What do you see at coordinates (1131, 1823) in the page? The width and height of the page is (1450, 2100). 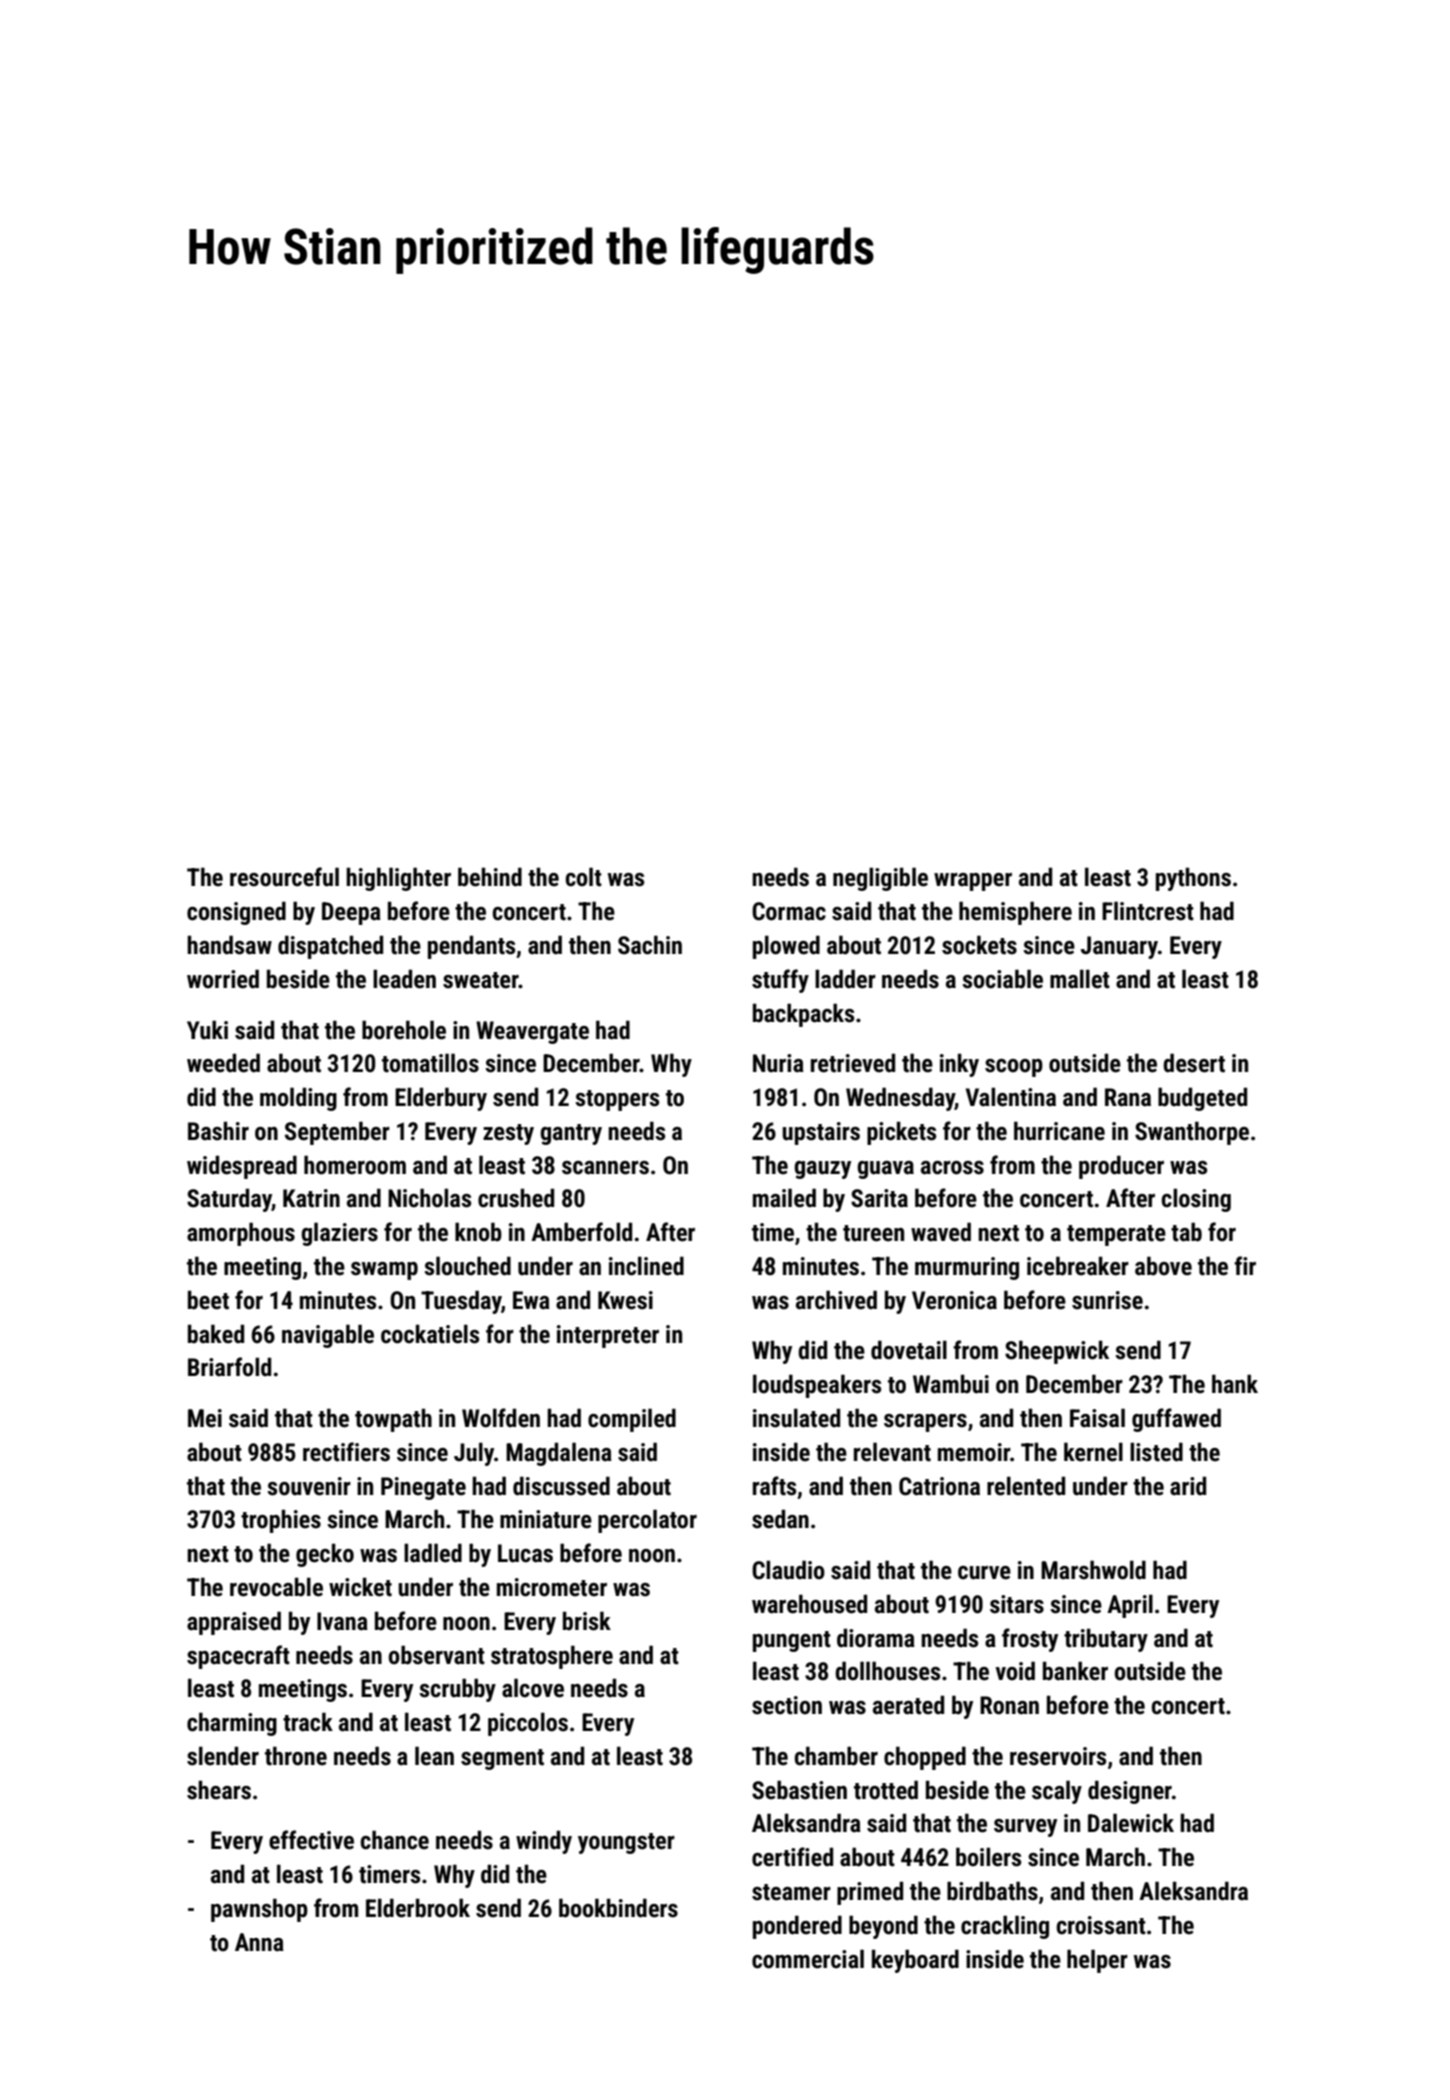 I see `Dalewick` at bounding box center [1131, 1823].
